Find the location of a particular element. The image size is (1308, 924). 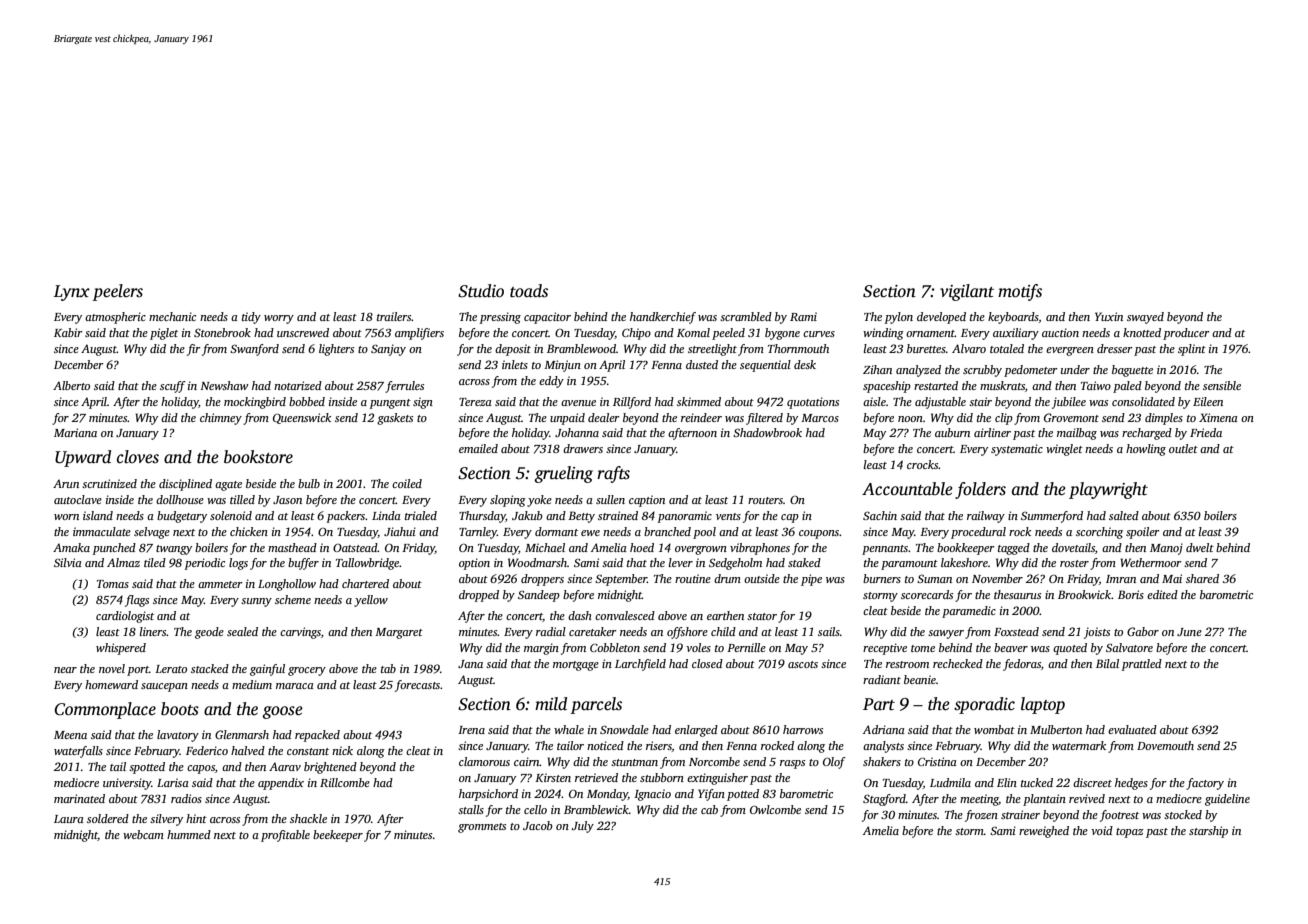

vigilant is located at coordinates (967, 292).
